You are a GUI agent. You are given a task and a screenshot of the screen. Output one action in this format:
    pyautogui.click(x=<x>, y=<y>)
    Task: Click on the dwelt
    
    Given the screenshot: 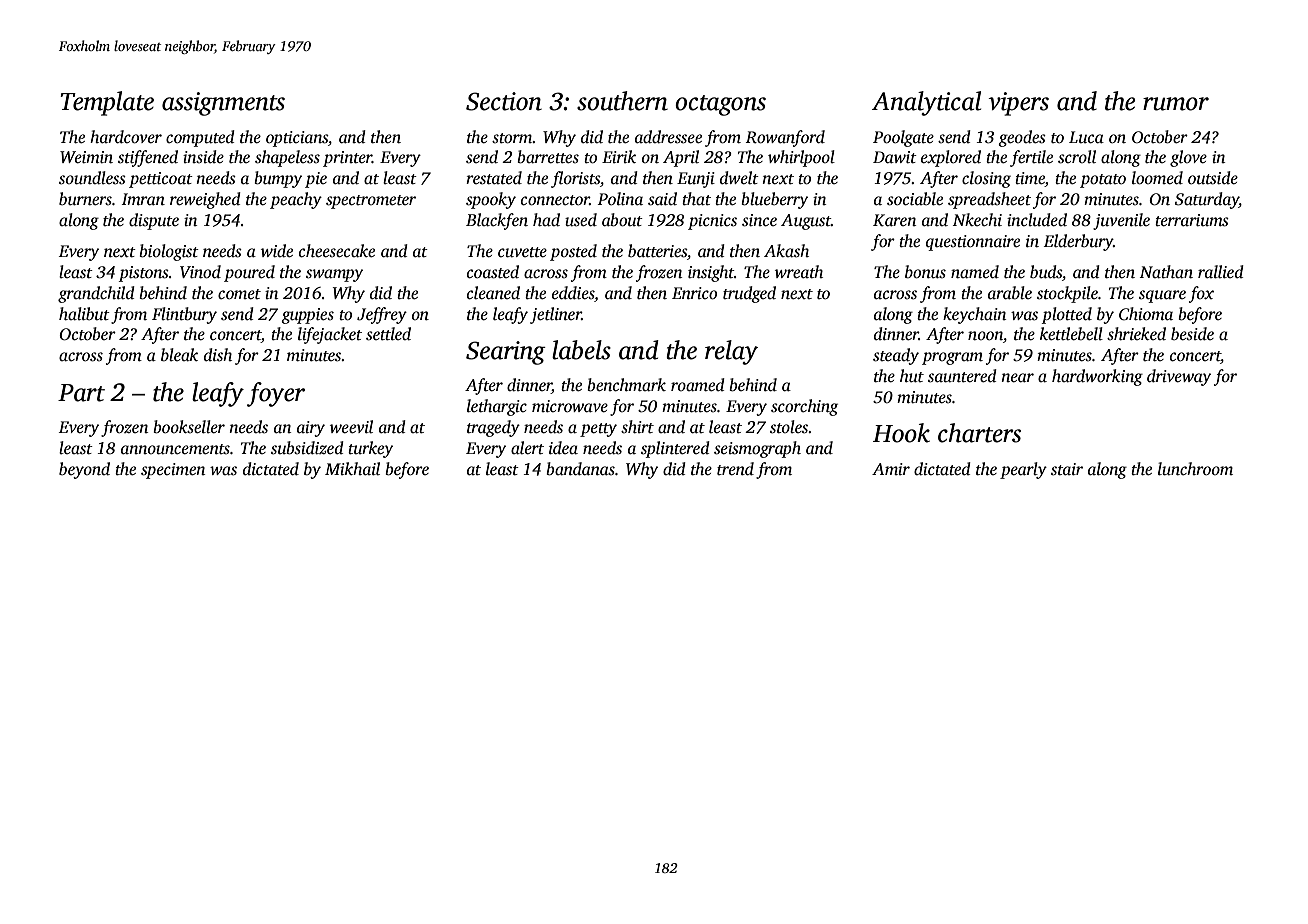 What is the action you would take?
    pyautogui.click(x=739, y=178)
